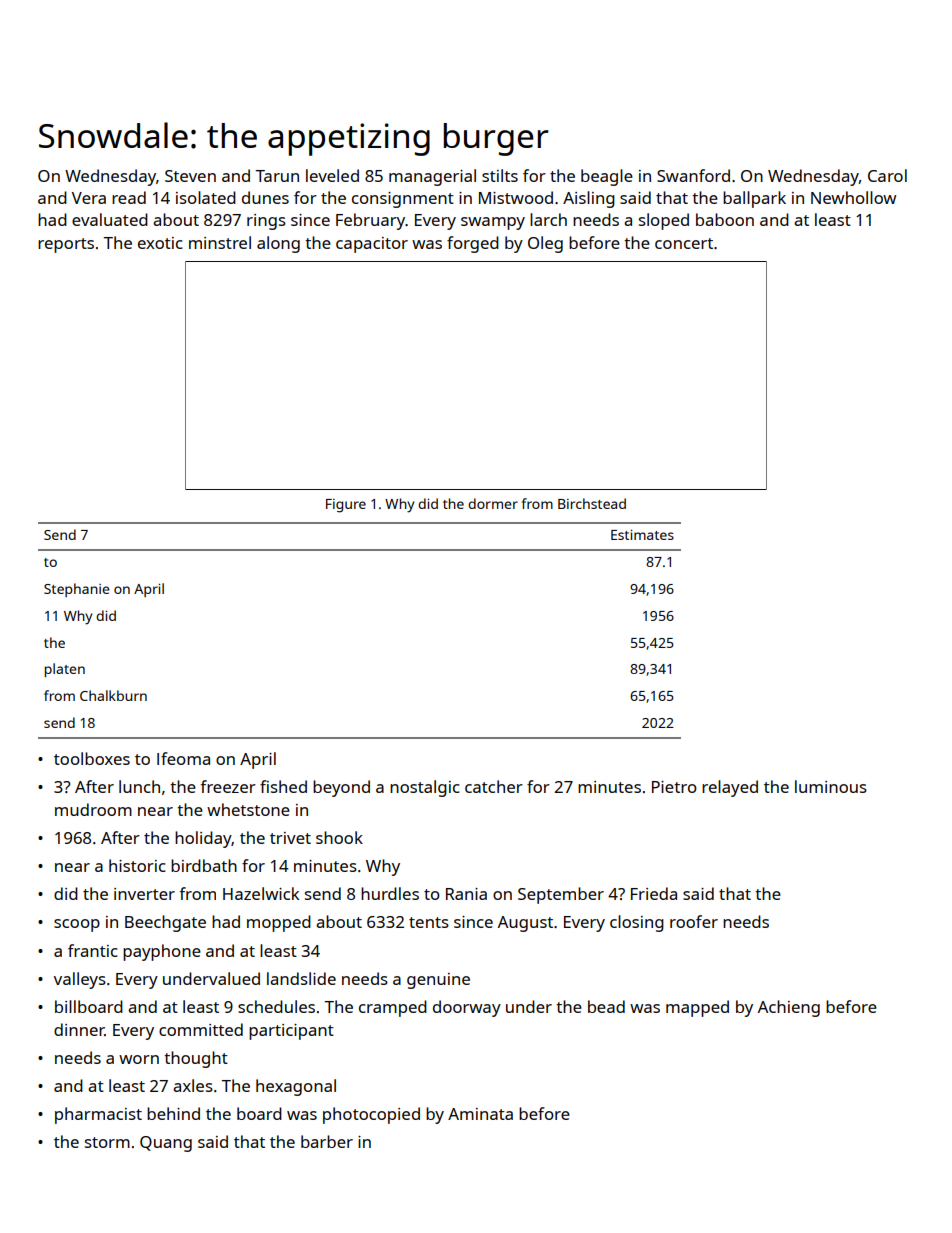  What do you see at coordinates (480, 1114) in the document?
I see `Aminata` at bounding box center [480, 1114].
